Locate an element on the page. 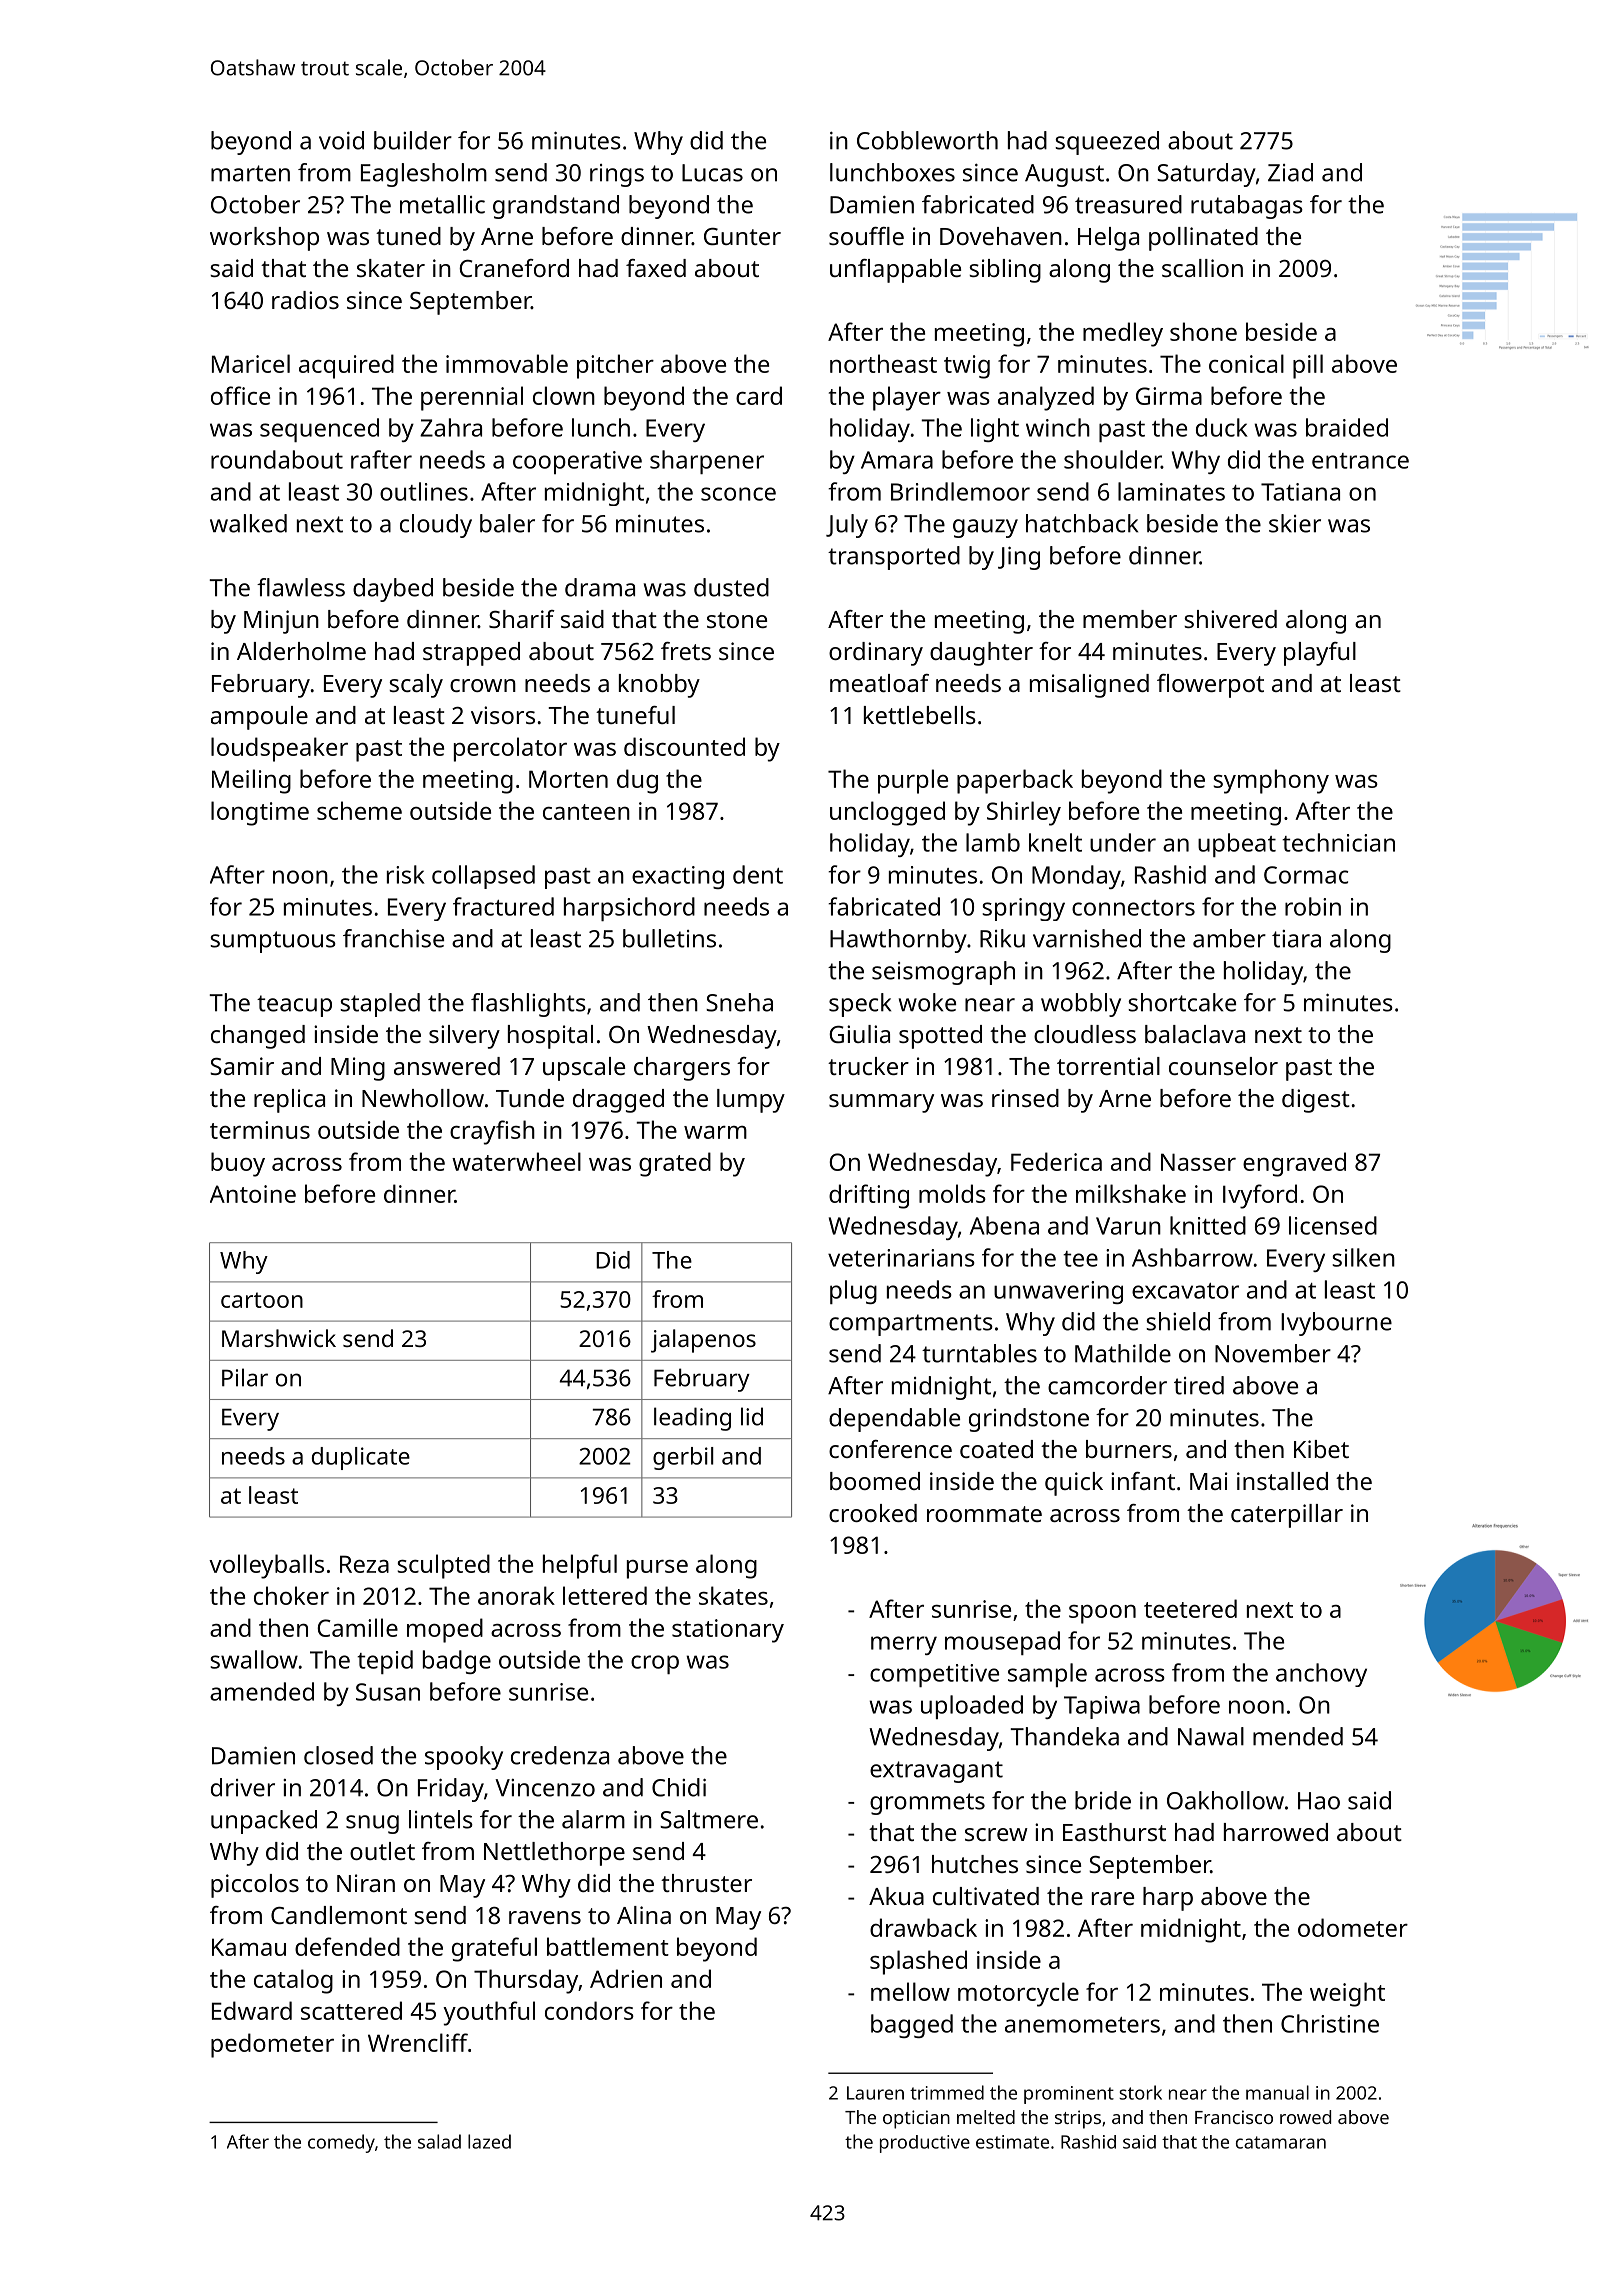  Antoine is located at coordinates (253, 1194).
